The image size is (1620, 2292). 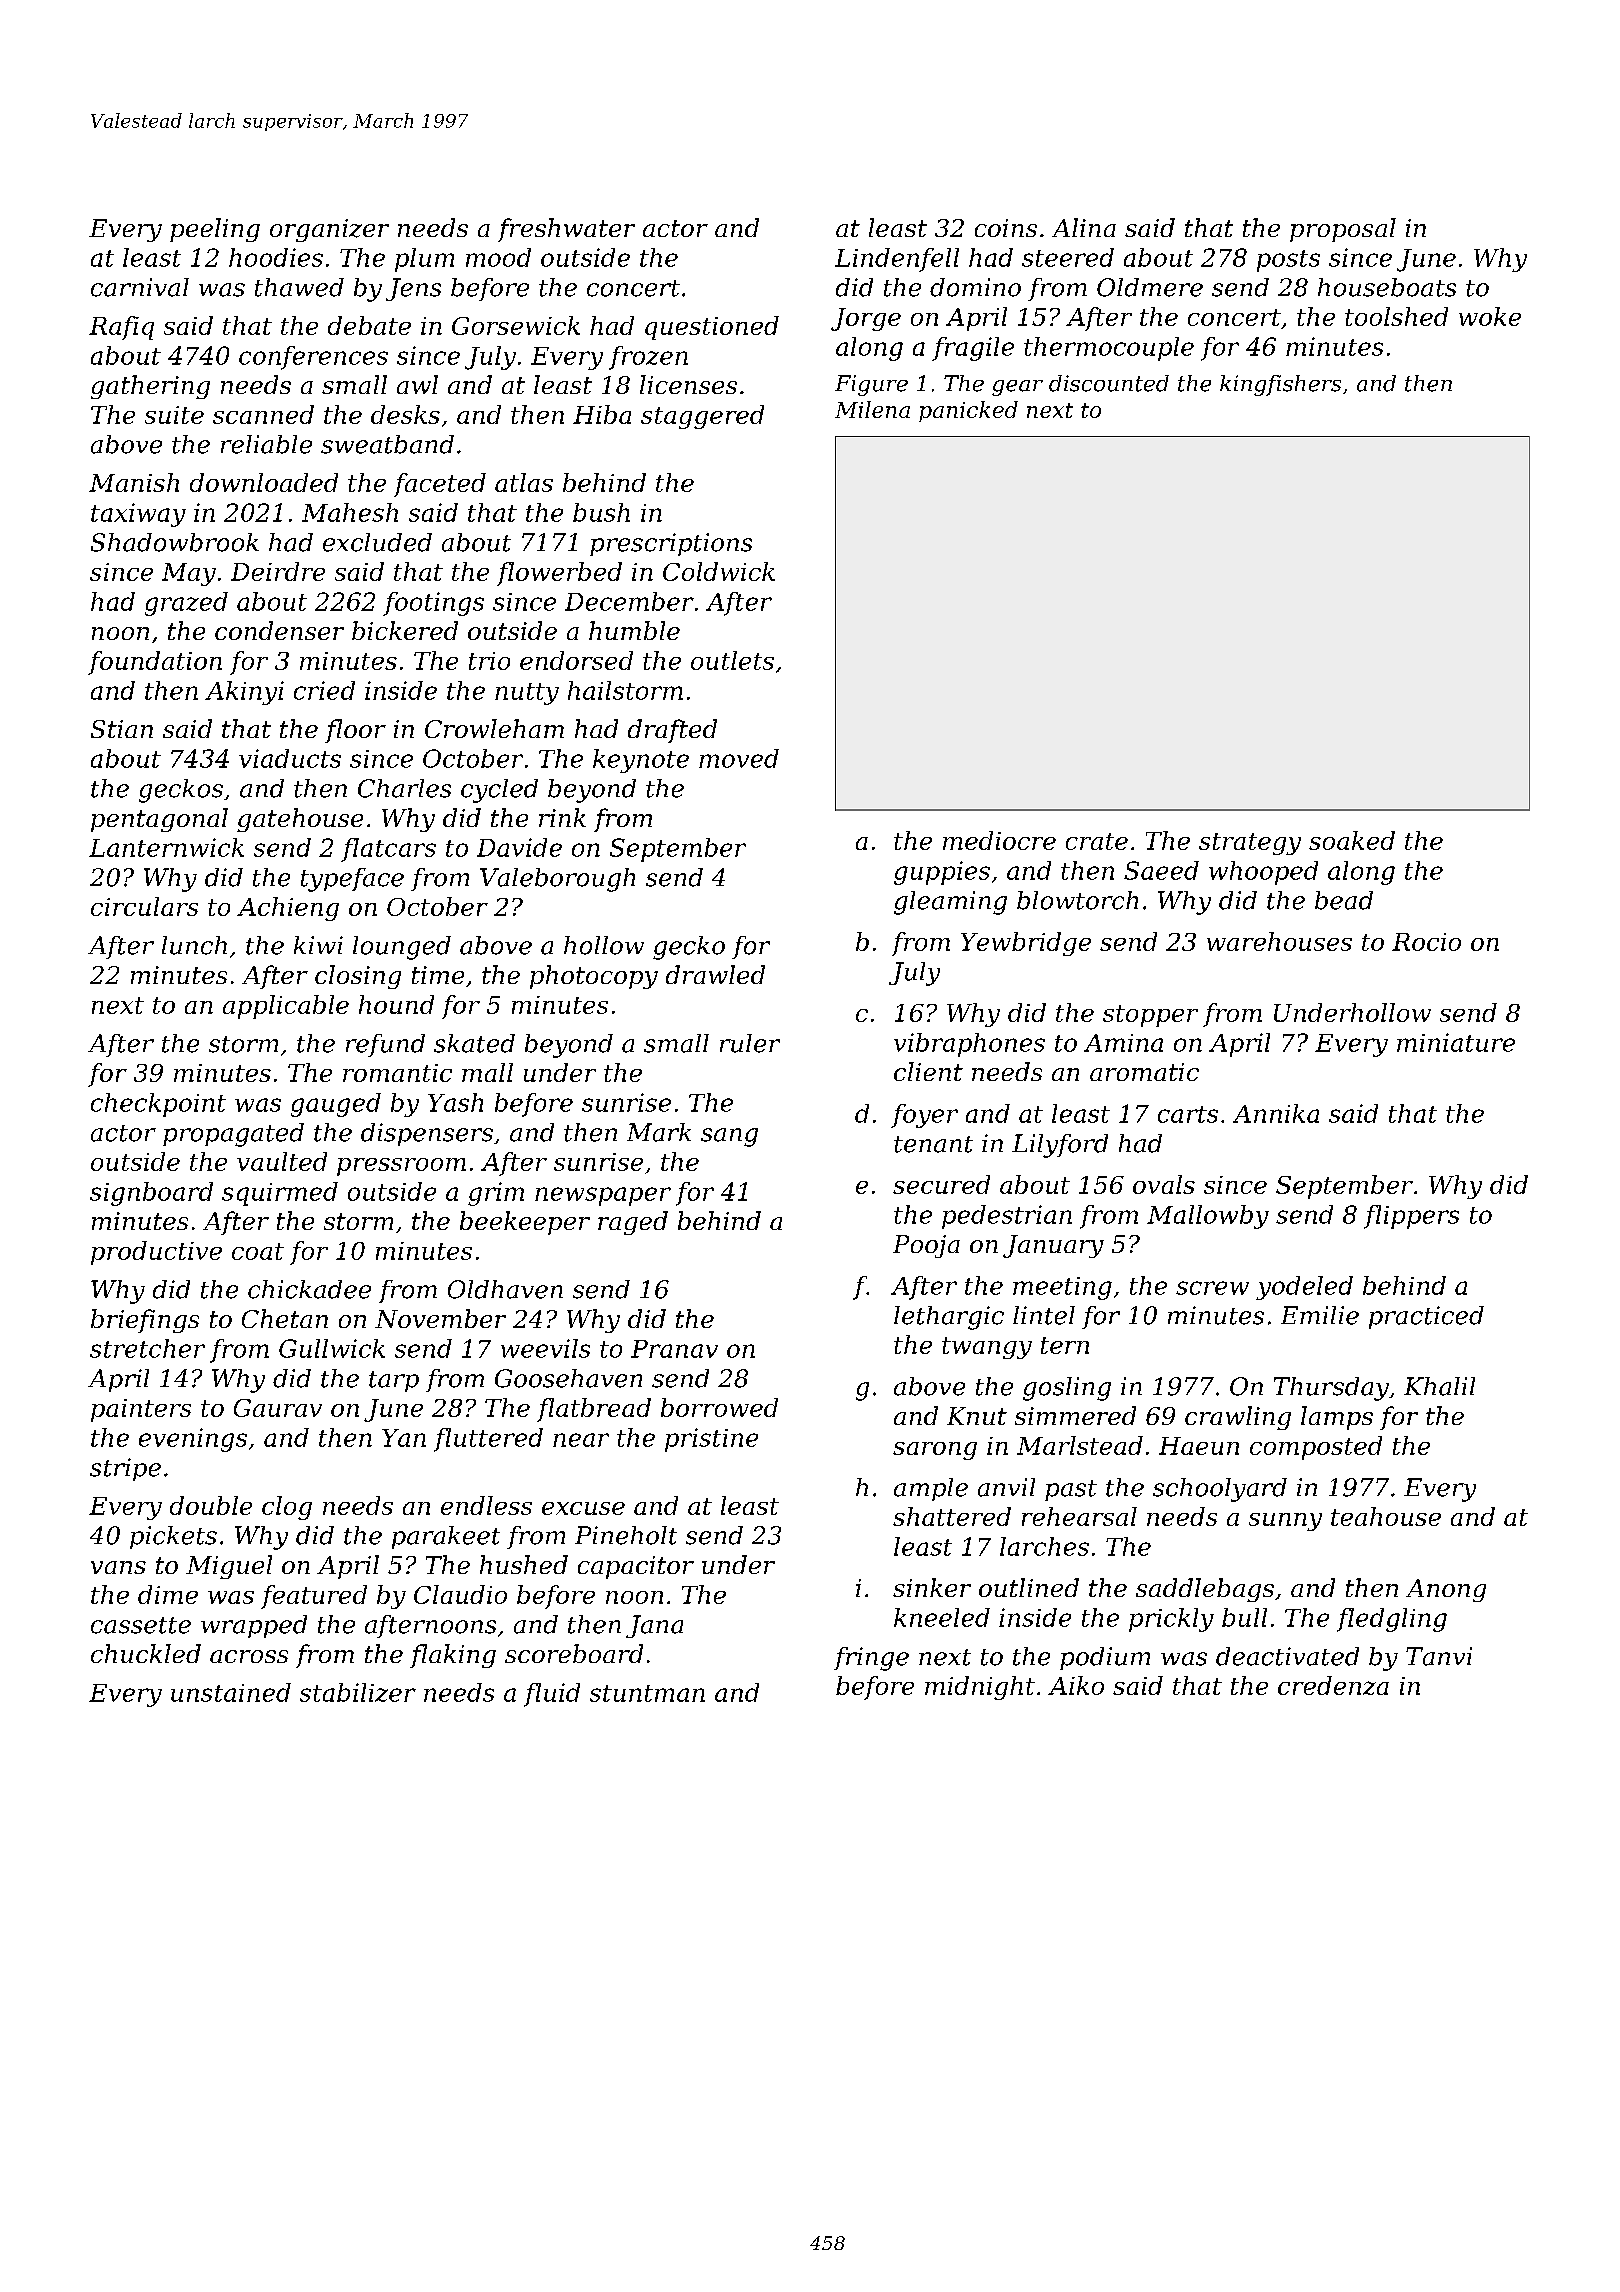 What do you see at coordinates (1280, 385) in the page?
I see `kingfishers` at bounding box center [1280, 385].
